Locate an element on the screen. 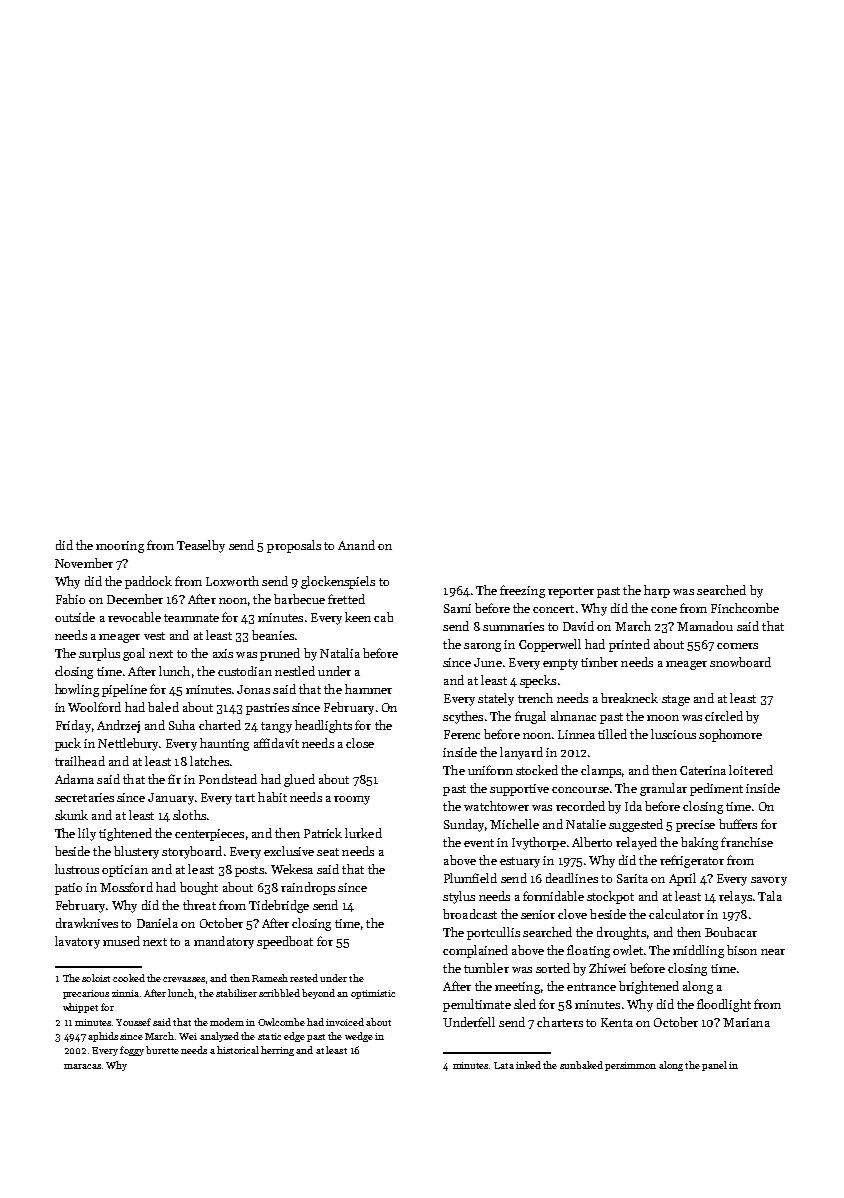  affidavit is located at coordinates (276, 743).
